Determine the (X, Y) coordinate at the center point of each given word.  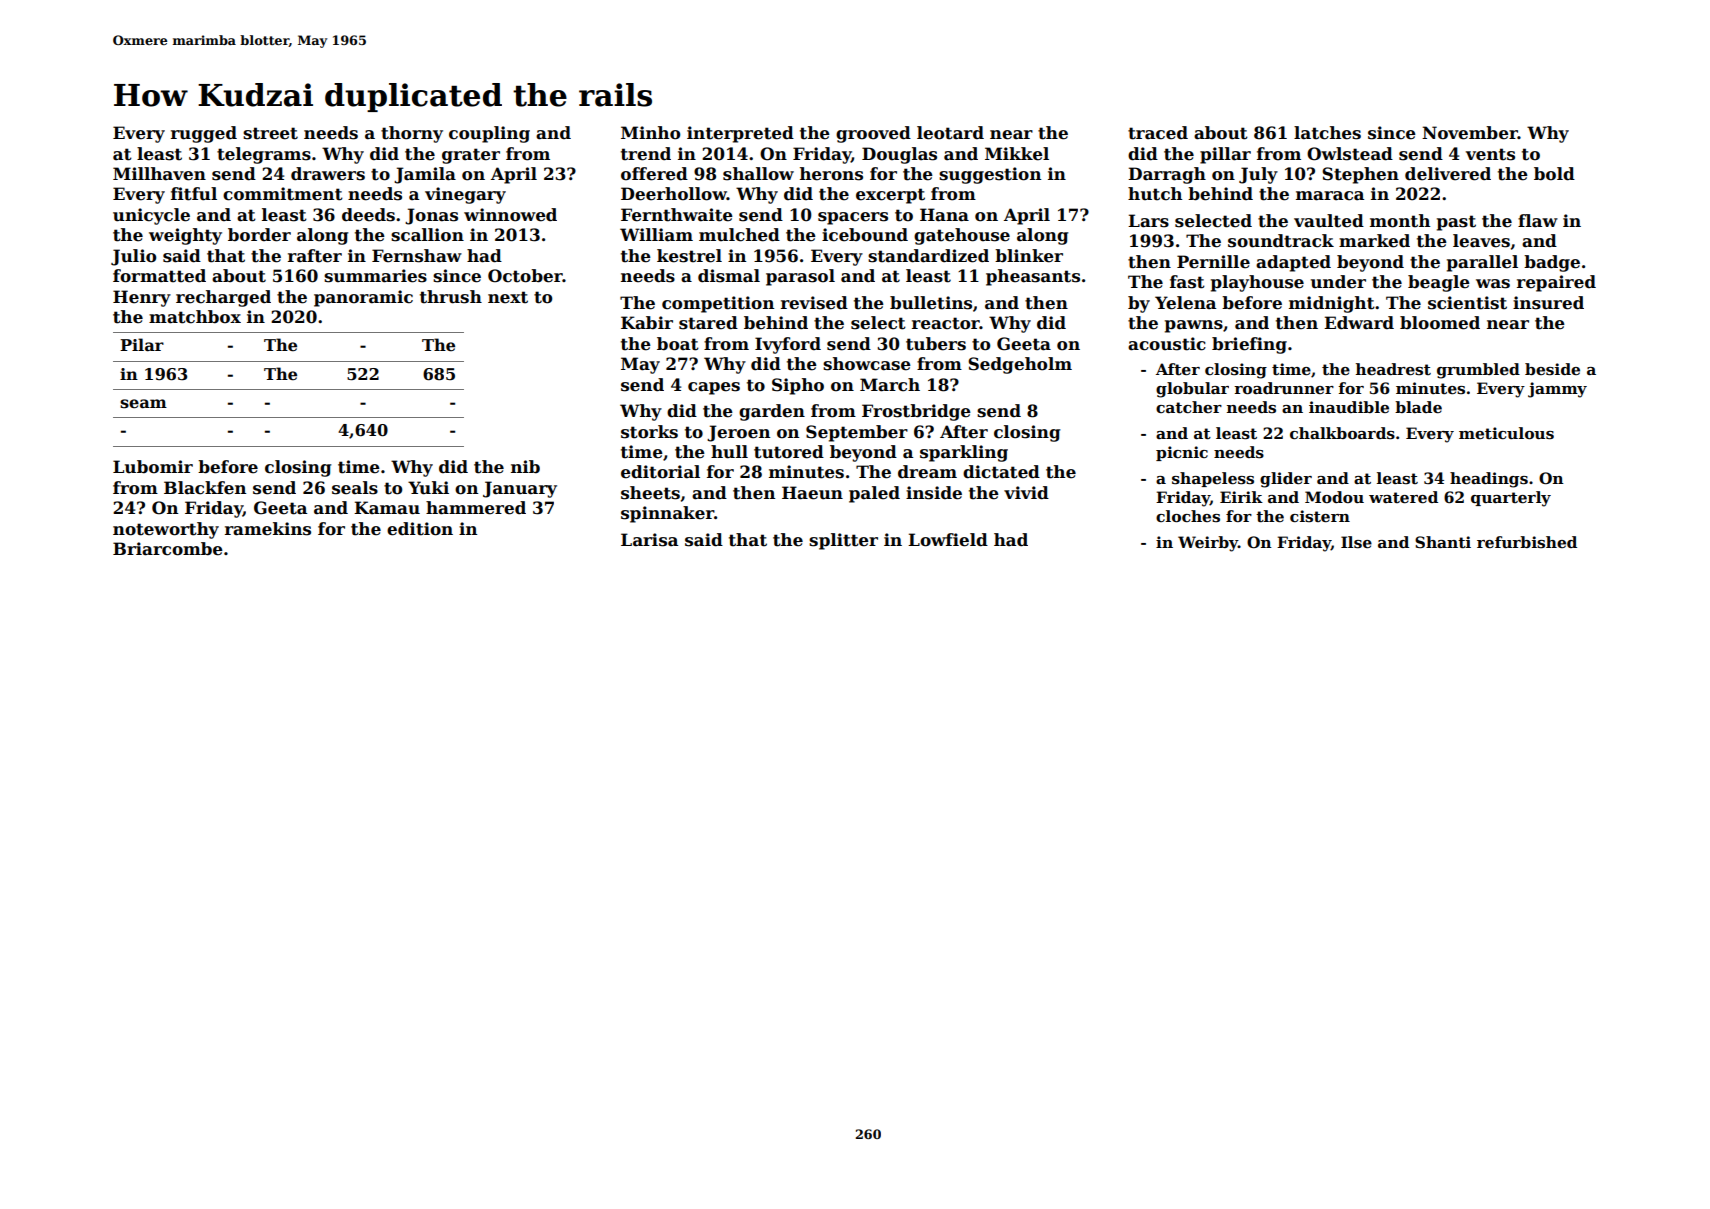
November (1470, 133)
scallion (427, 235)
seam (143, 404)
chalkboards (1342, 433)
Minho (650, 133)
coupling (489, 134)
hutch (1155, 194)
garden (772, 412)
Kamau (387, 508)
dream (927, 472)
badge (1552, 263)
